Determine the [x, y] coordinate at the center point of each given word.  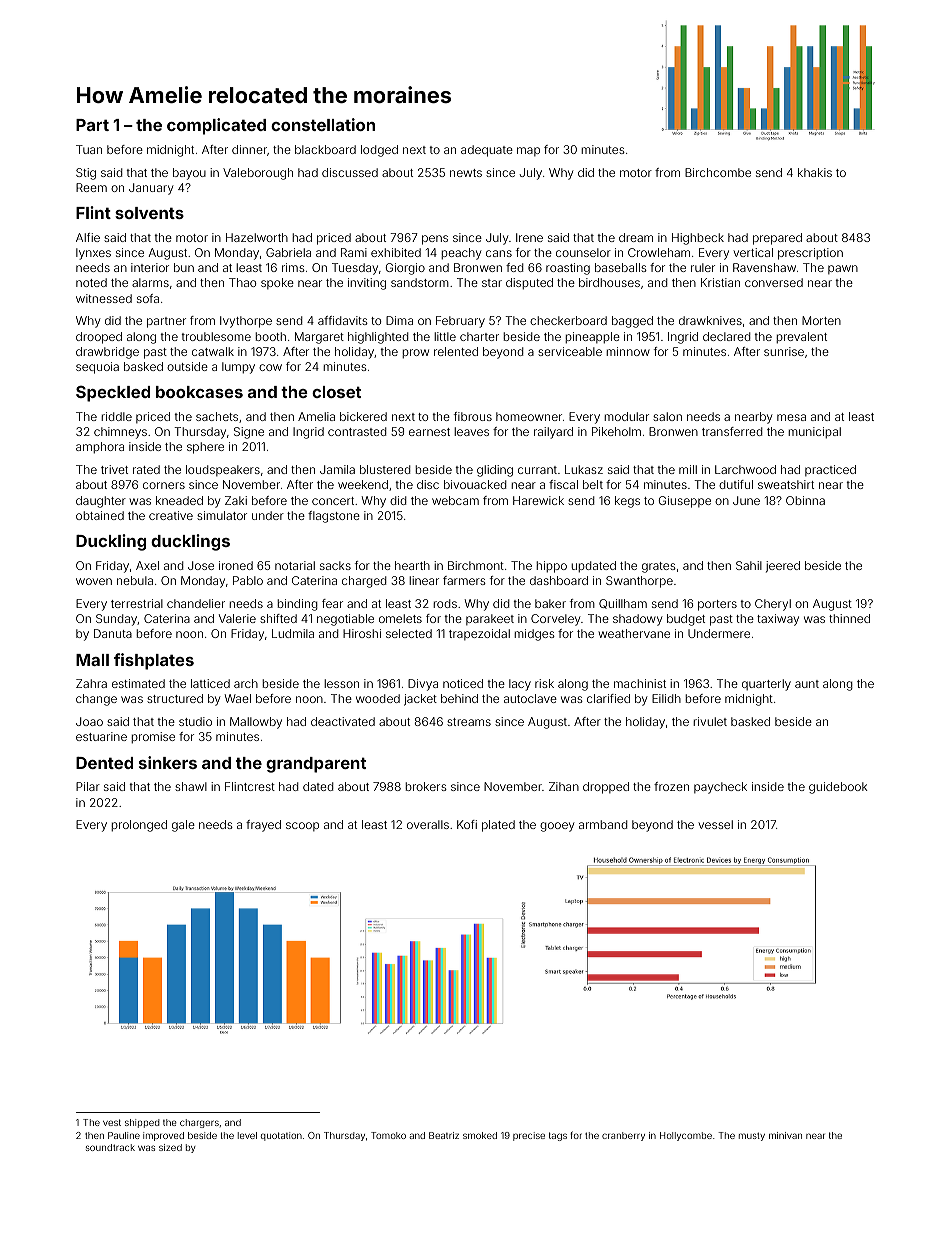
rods [445, 603]
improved [163, 1136]
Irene [529, 237]
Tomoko [388, 1135]
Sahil [749, 565]
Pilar [88, 786]
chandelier [196, 603]
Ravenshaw [764, 267]
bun [184, 267]
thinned [849, 618]
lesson [341, 683]
